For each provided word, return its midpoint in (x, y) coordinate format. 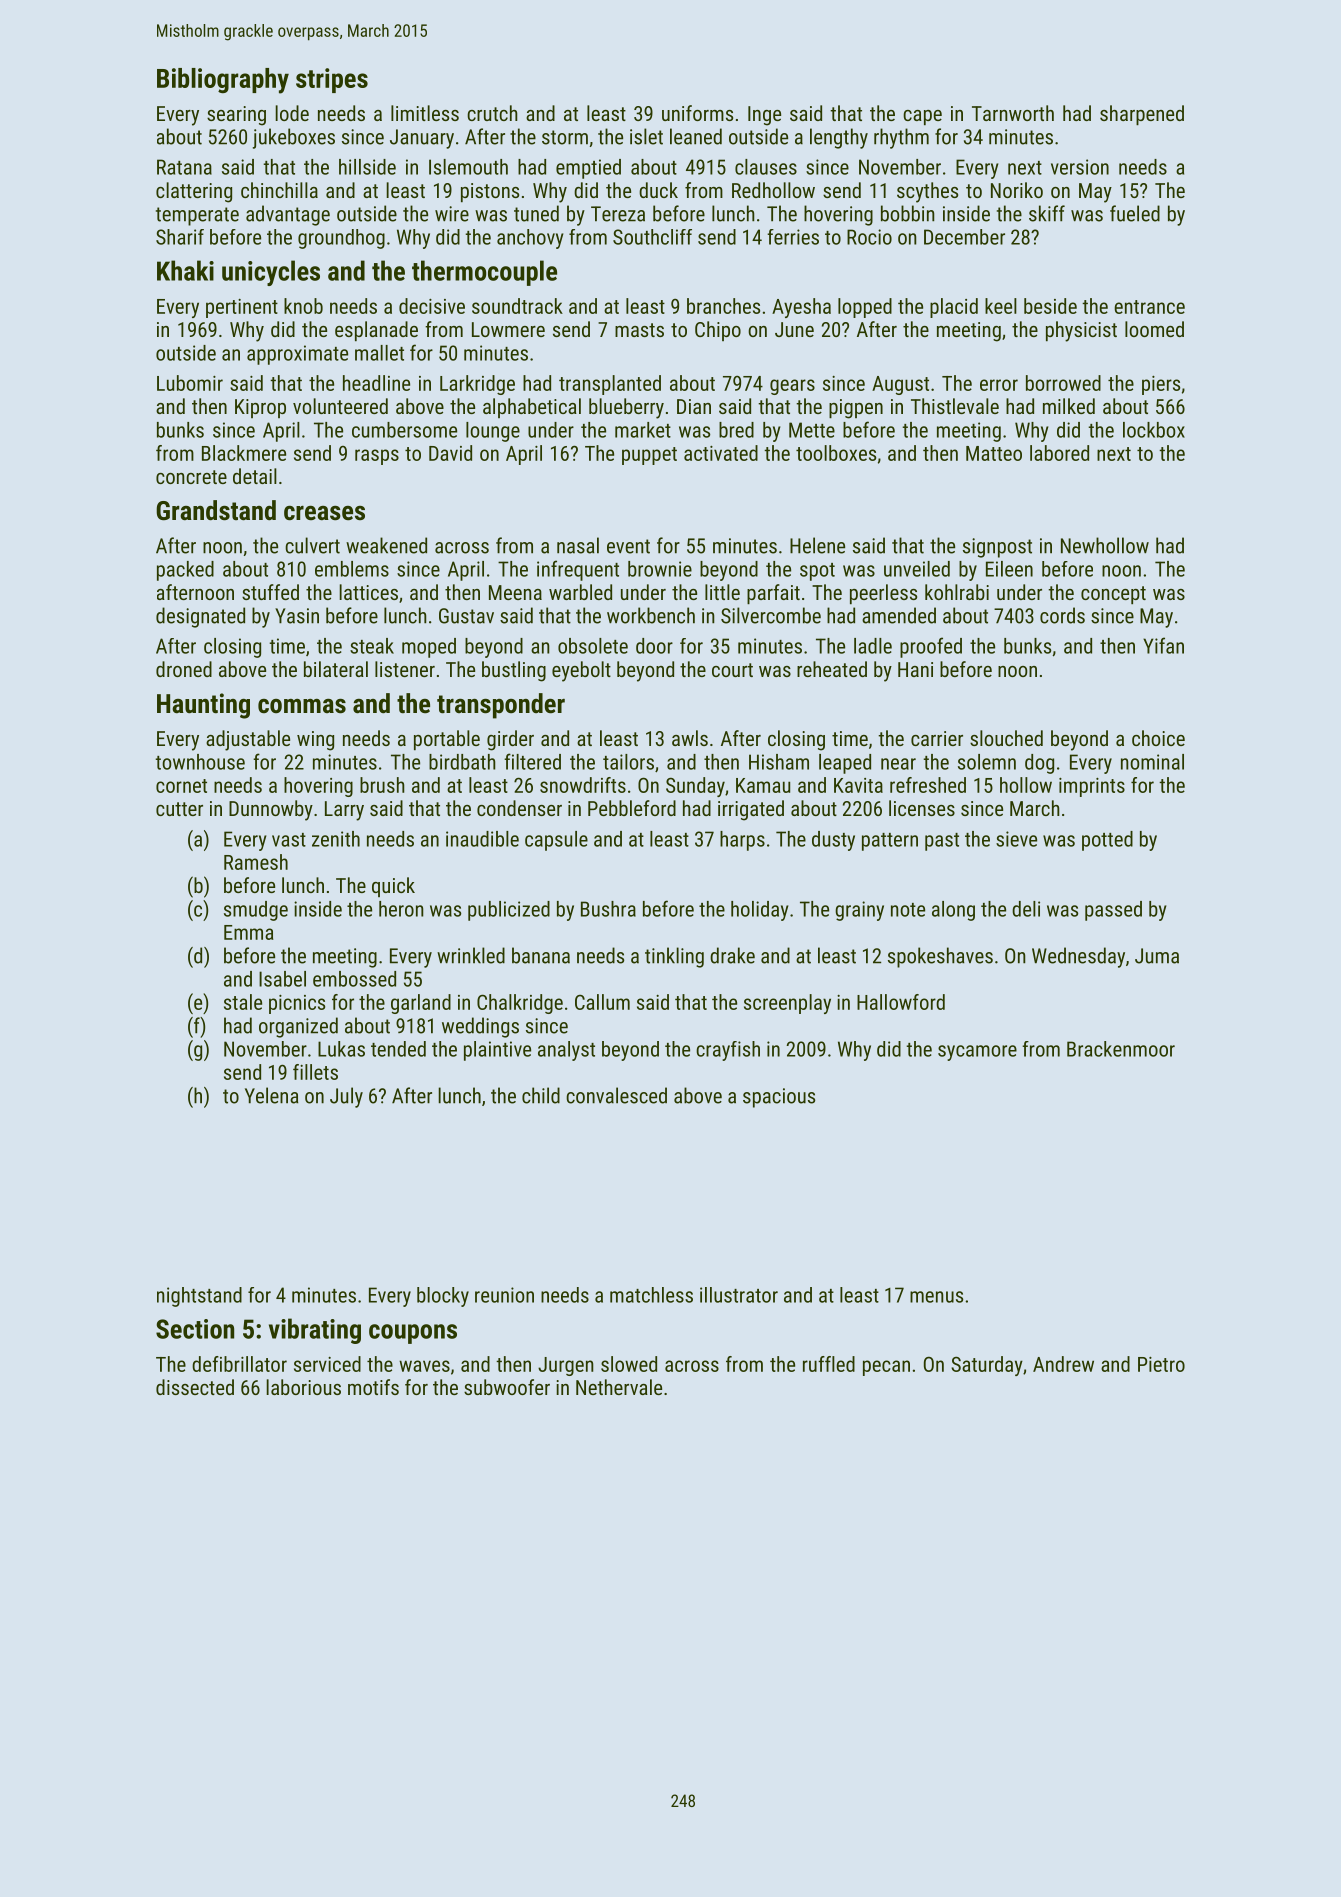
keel (1001, 306)
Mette (812, 430)
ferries (793, 237)
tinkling (674, 957)
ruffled (829, 1364)
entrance (1149, 307)
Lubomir (190, 383)
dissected (195, 1387)
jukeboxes (294, 138)
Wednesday (1078, 957)
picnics (297, 1004)
